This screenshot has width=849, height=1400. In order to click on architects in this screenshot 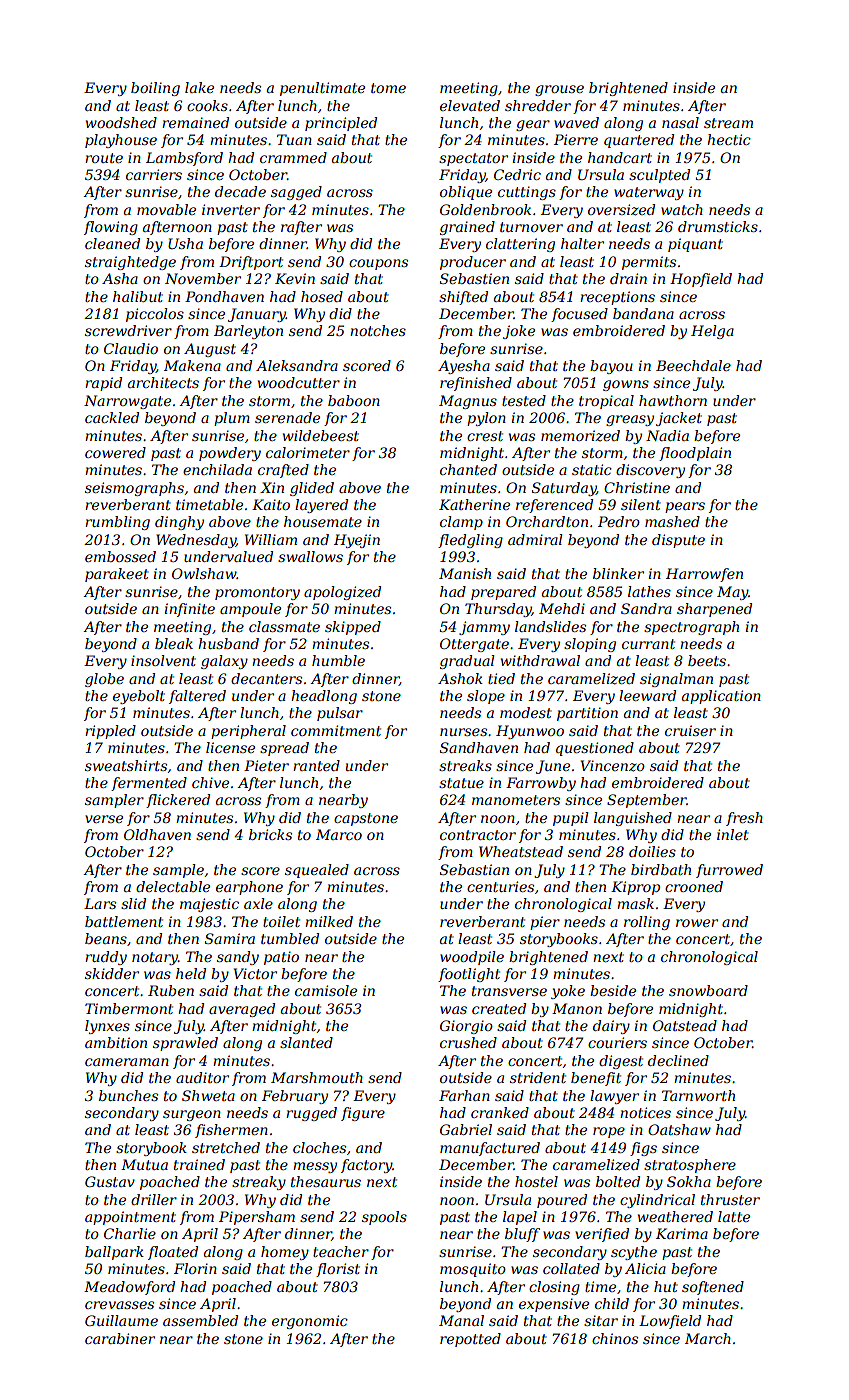, I will do `click(163, 382)`.
